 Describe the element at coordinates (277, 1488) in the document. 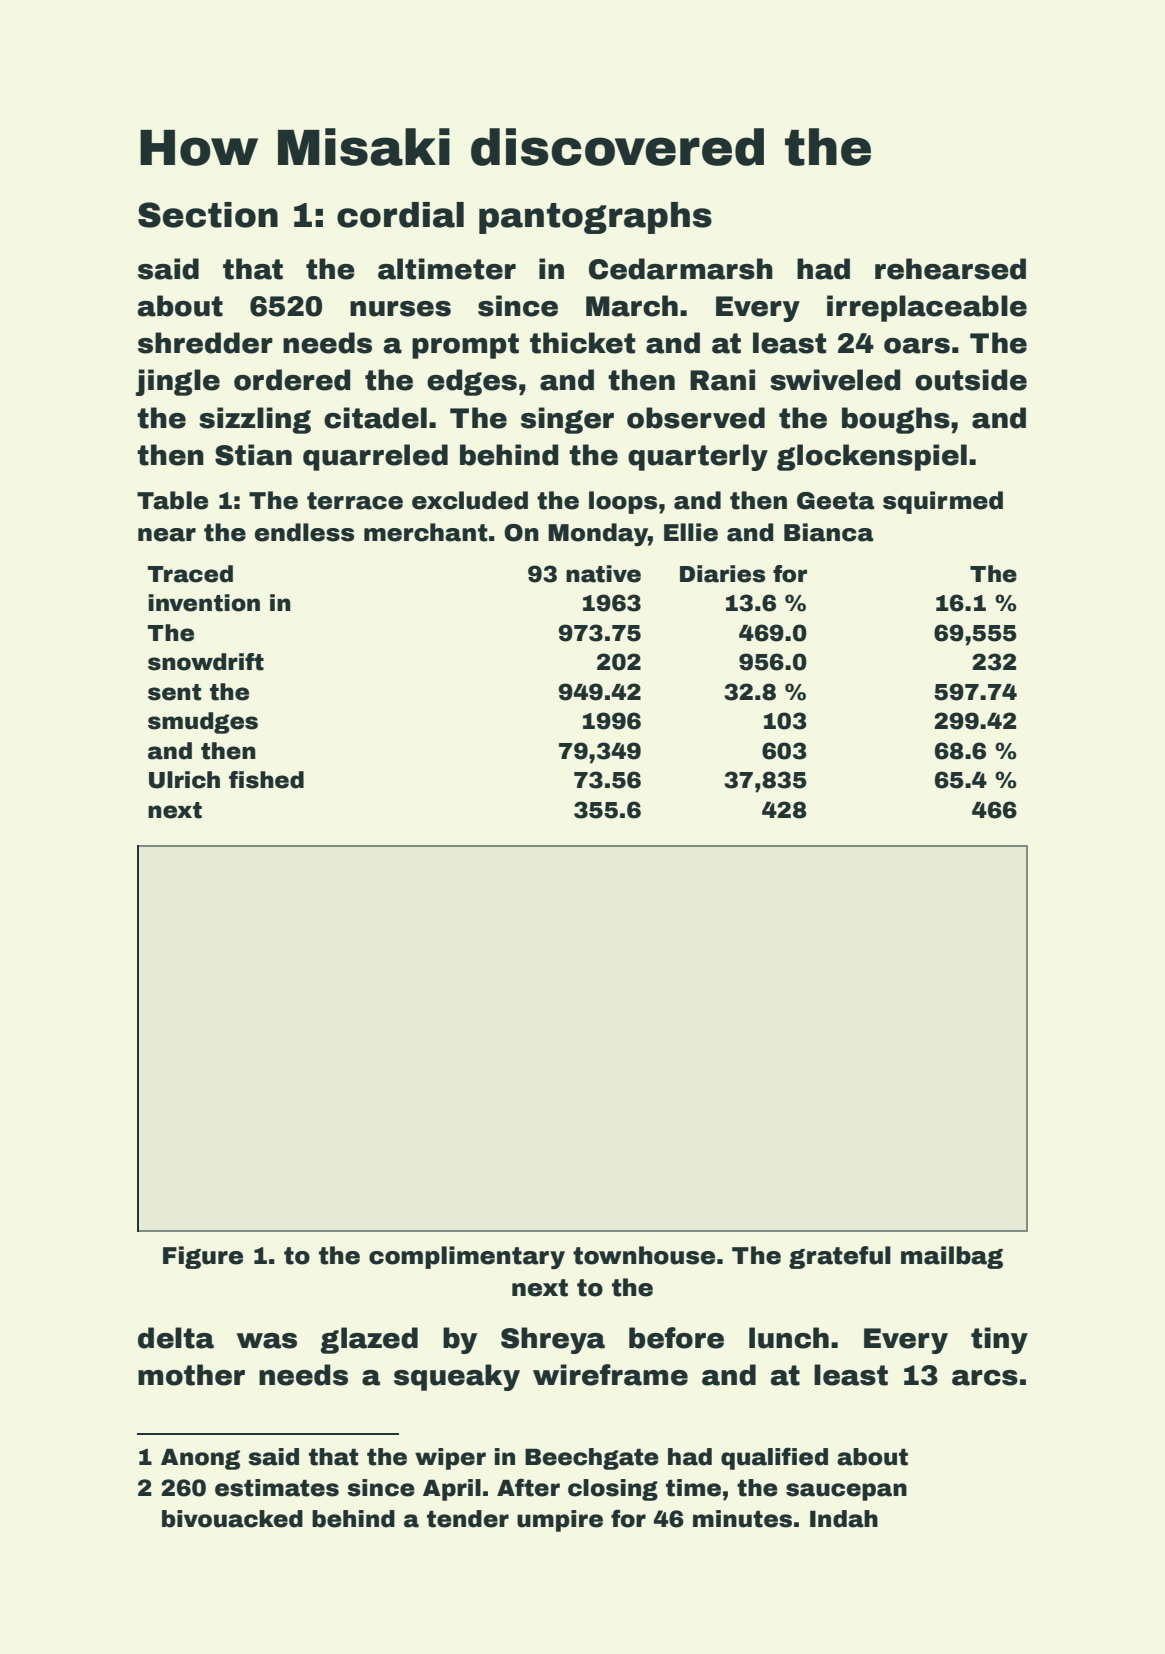

I see `estimates` at that location.
